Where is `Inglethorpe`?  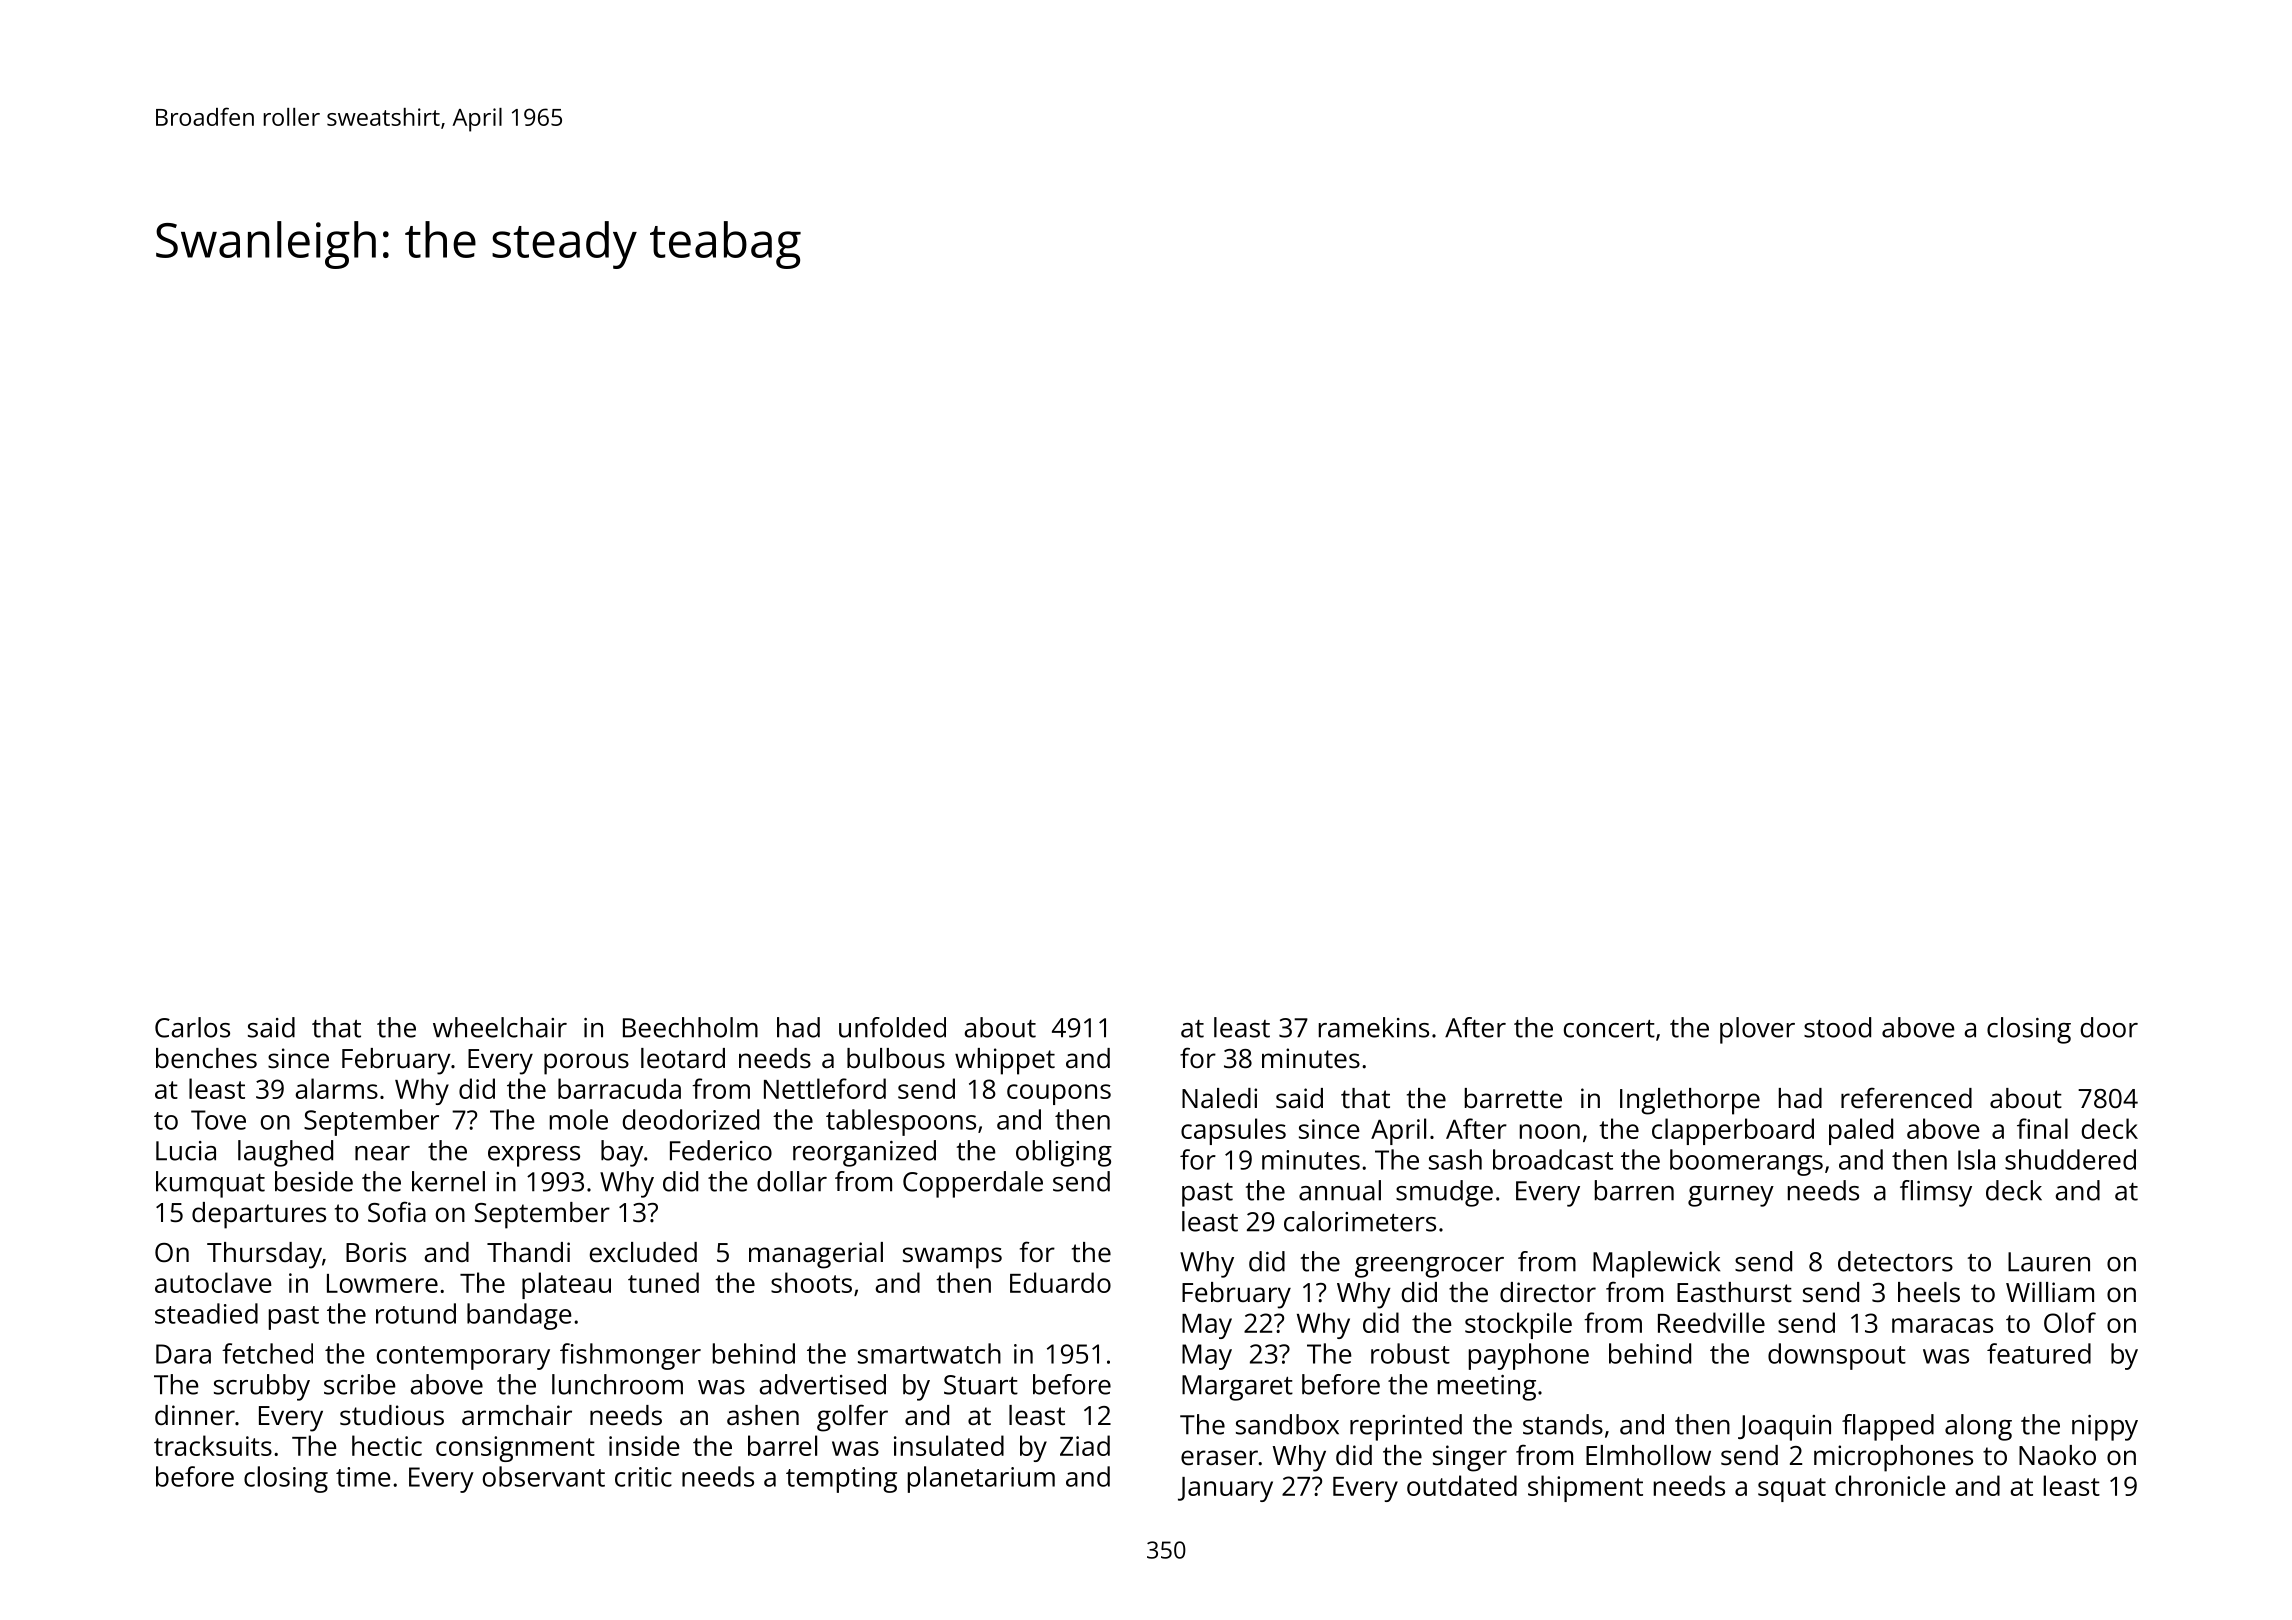 Inglethorpe is located at coordinates (1690, 1101).
